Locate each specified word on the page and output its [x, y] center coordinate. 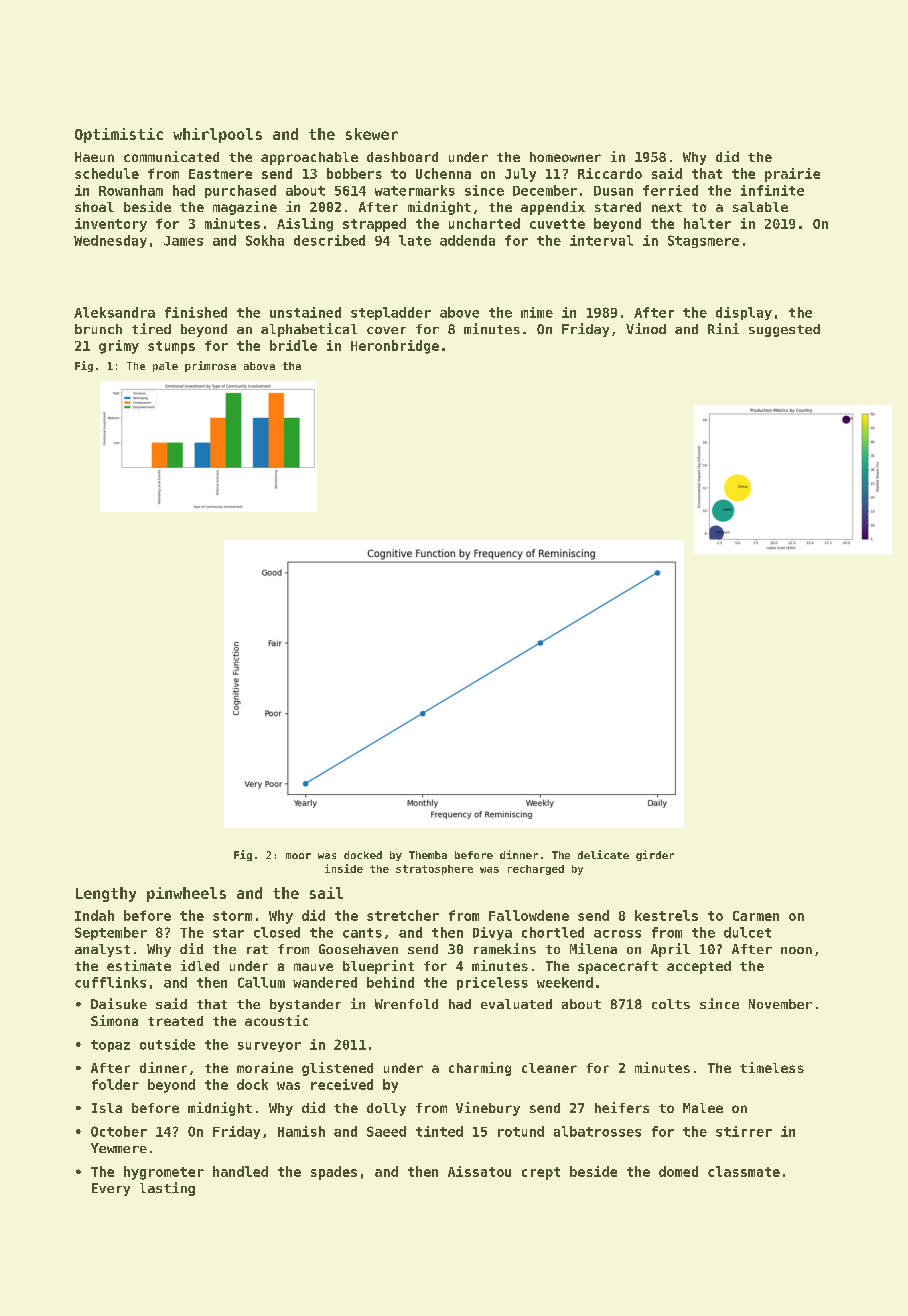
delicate [603, 854]
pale [165, 367]
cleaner [549, 1068]
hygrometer [164, 1173]
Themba [428, 855]
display [744, 313]
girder [655, 855]
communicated [171, 156]
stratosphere [434, 870]
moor [298, 856]
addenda [467, 240]
